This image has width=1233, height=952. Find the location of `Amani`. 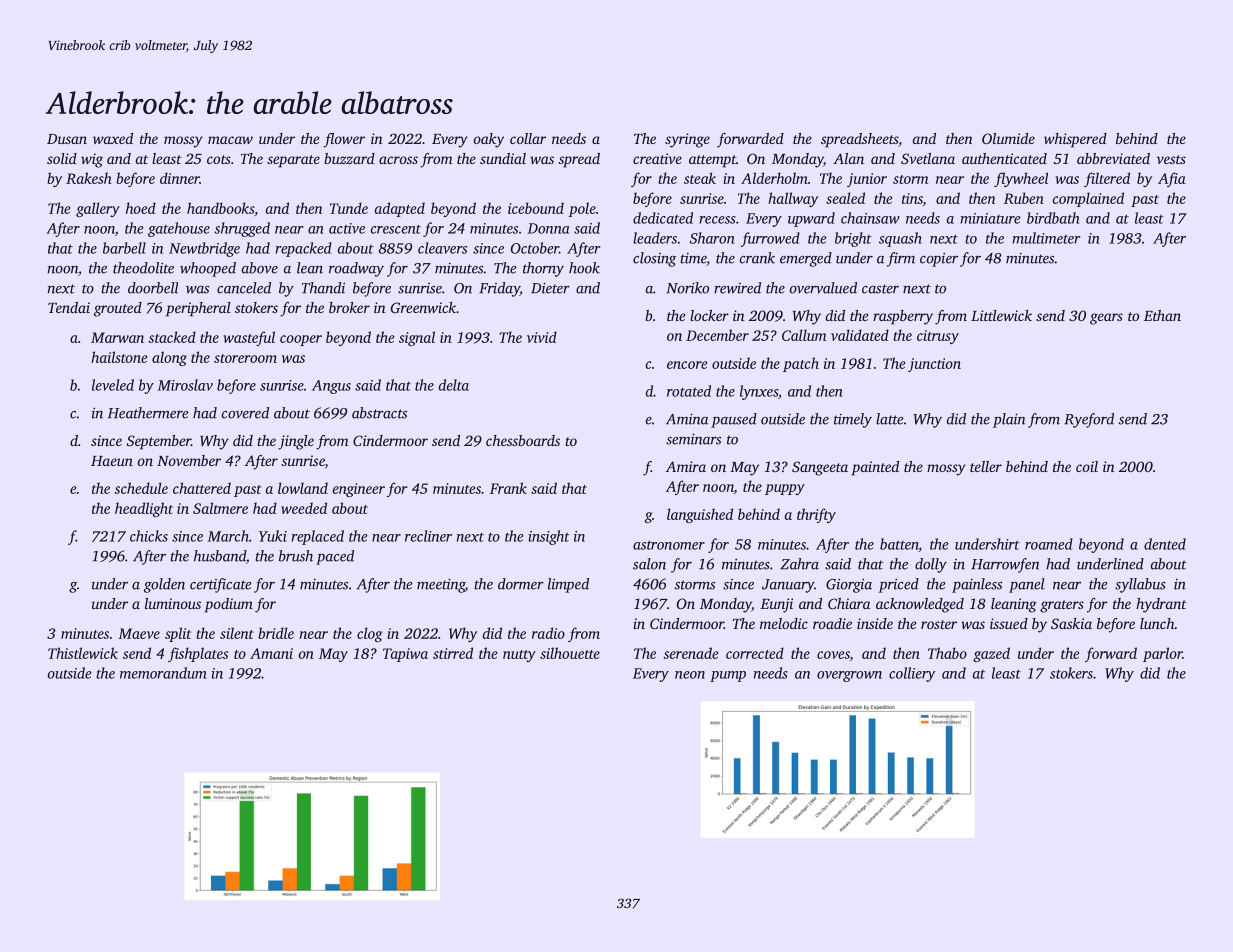

Amani is located at coordinates (271, 653).
